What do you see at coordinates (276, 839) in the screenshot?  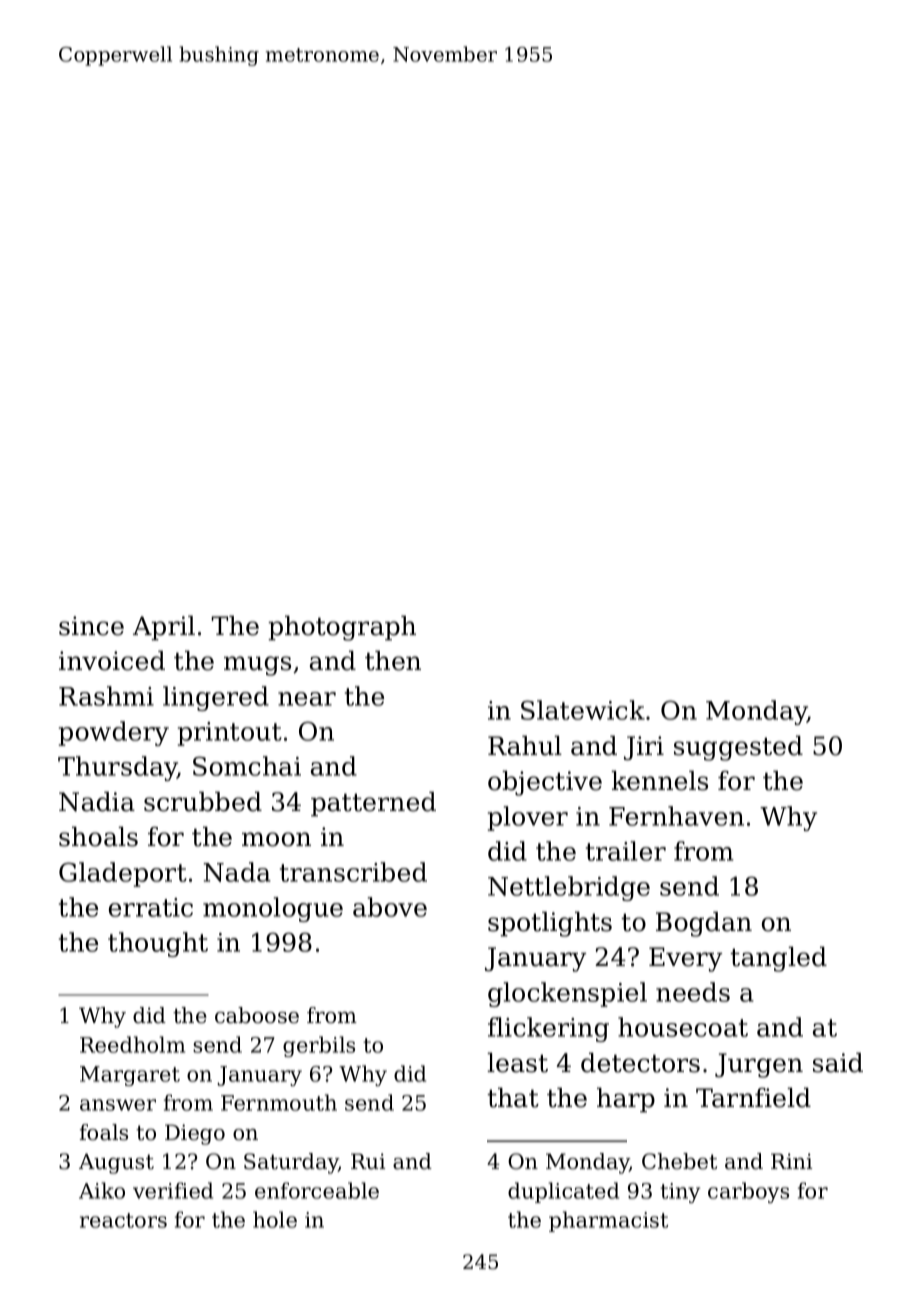 I see `moon` at bounding box center [276, 839].
